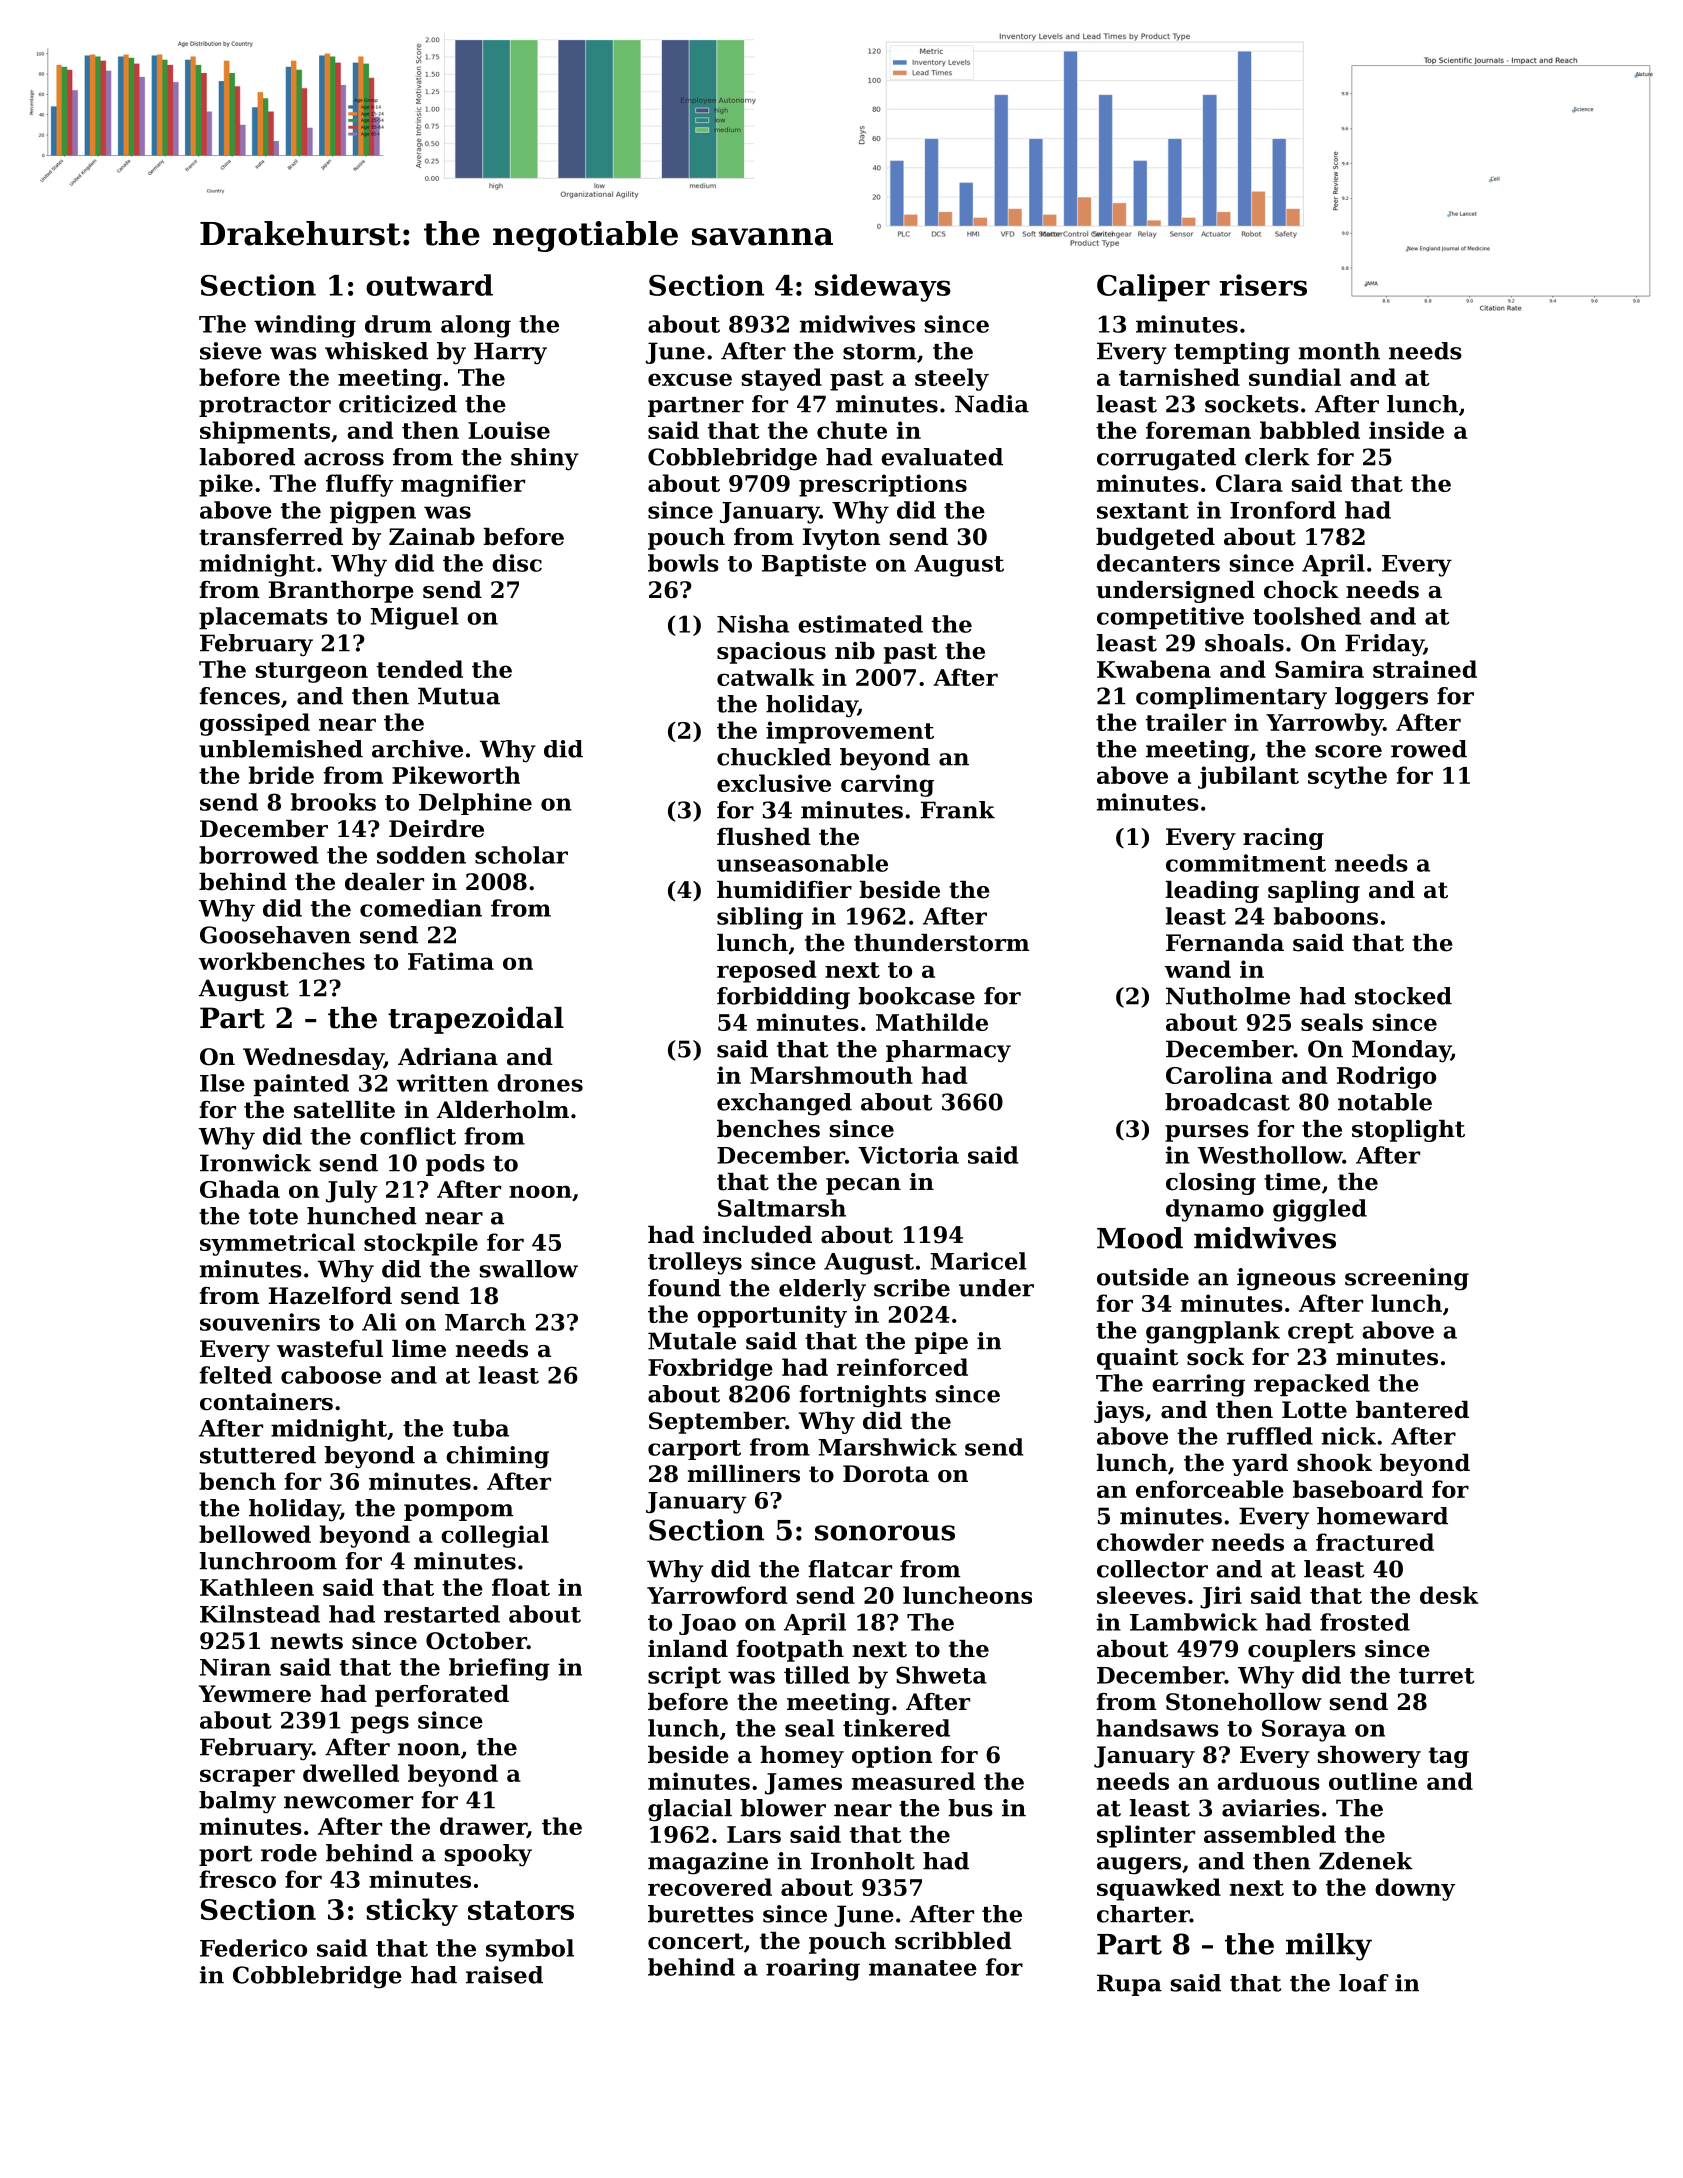 This document has width=1683, height=2178. Describe the element at coordinates (266, 1402) in the document. I see `containers` at that location.
